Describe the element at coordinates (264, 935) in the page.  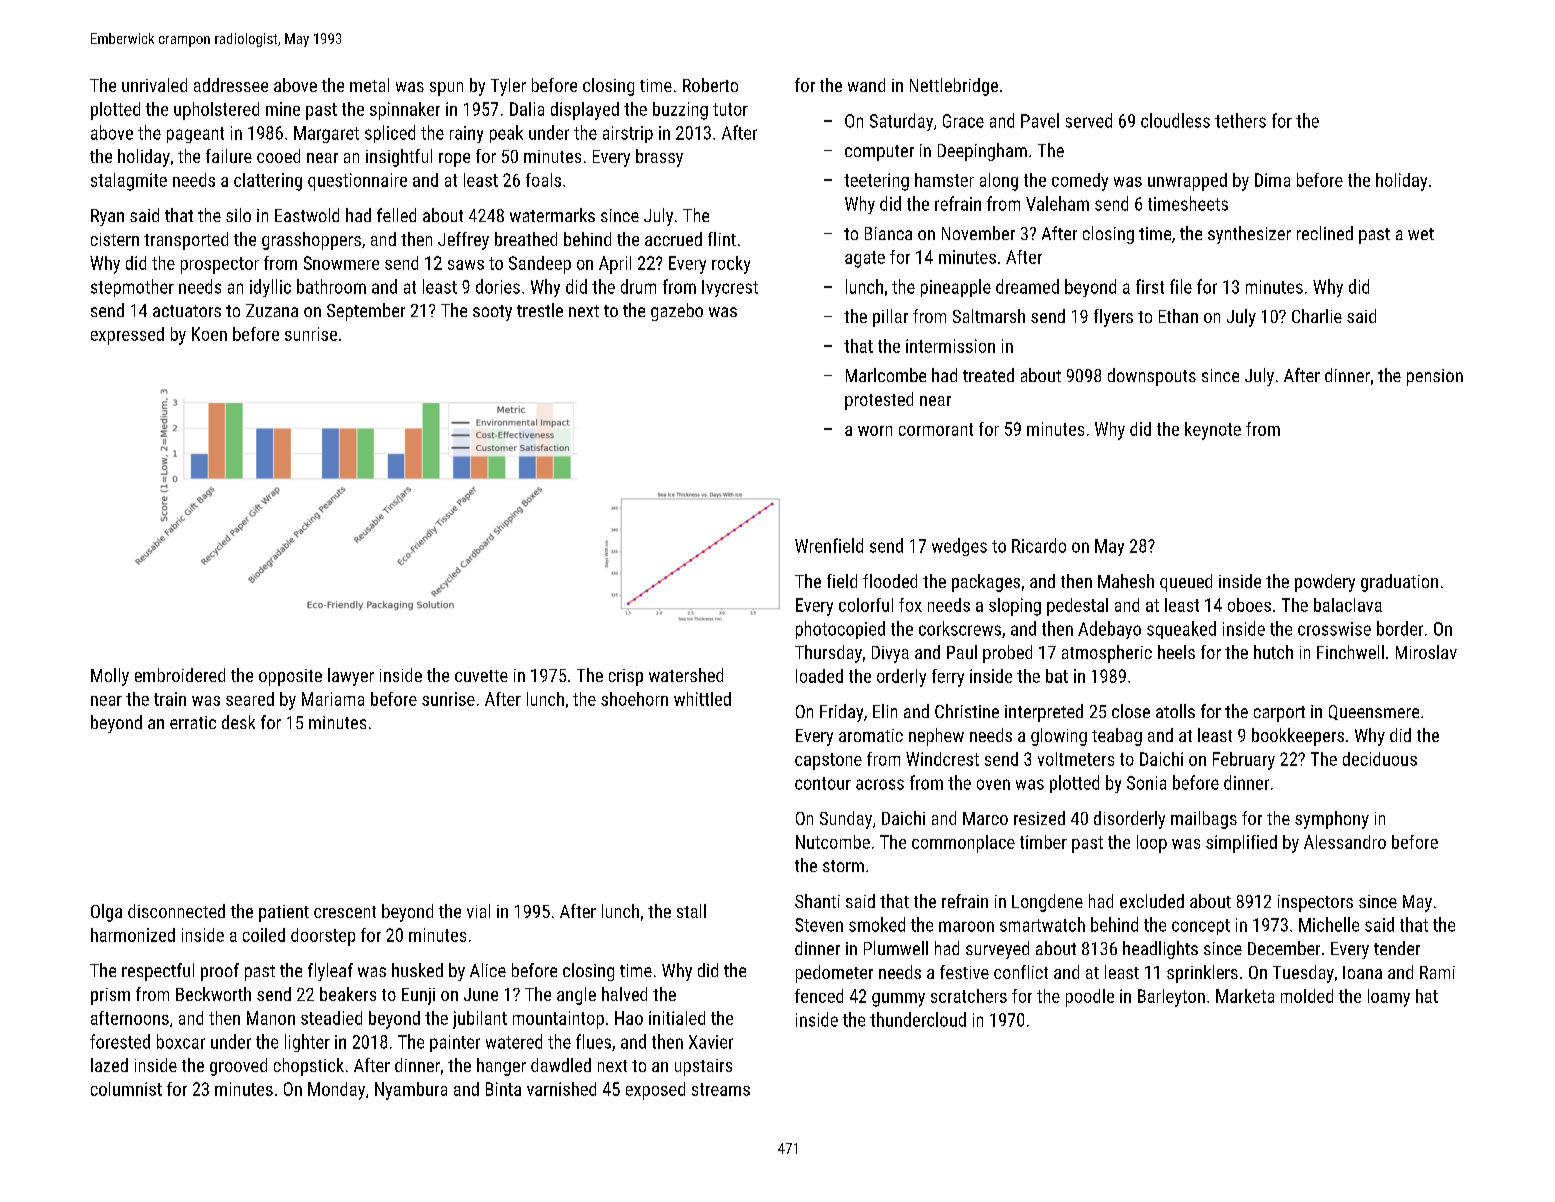
I see `coiled` at that location.
